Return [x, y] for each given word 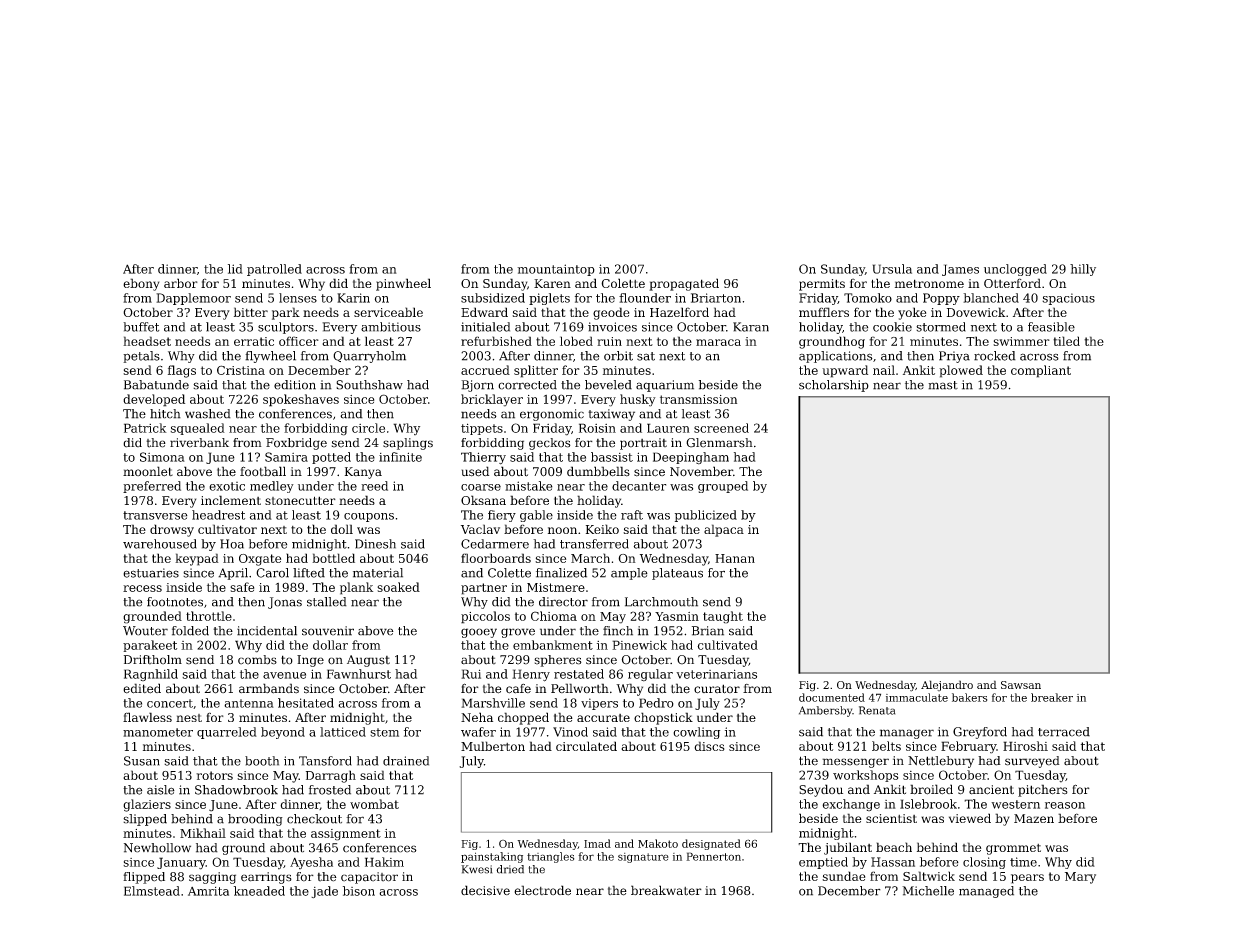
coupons [369, 517]
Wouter [145, 631]
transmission [698, 399]
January [181, 863]
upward [845, 371]
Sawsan [1021, 685]
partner [484, 589]
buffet [141, 327]
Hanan [735, 558]
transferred [594, 544]
